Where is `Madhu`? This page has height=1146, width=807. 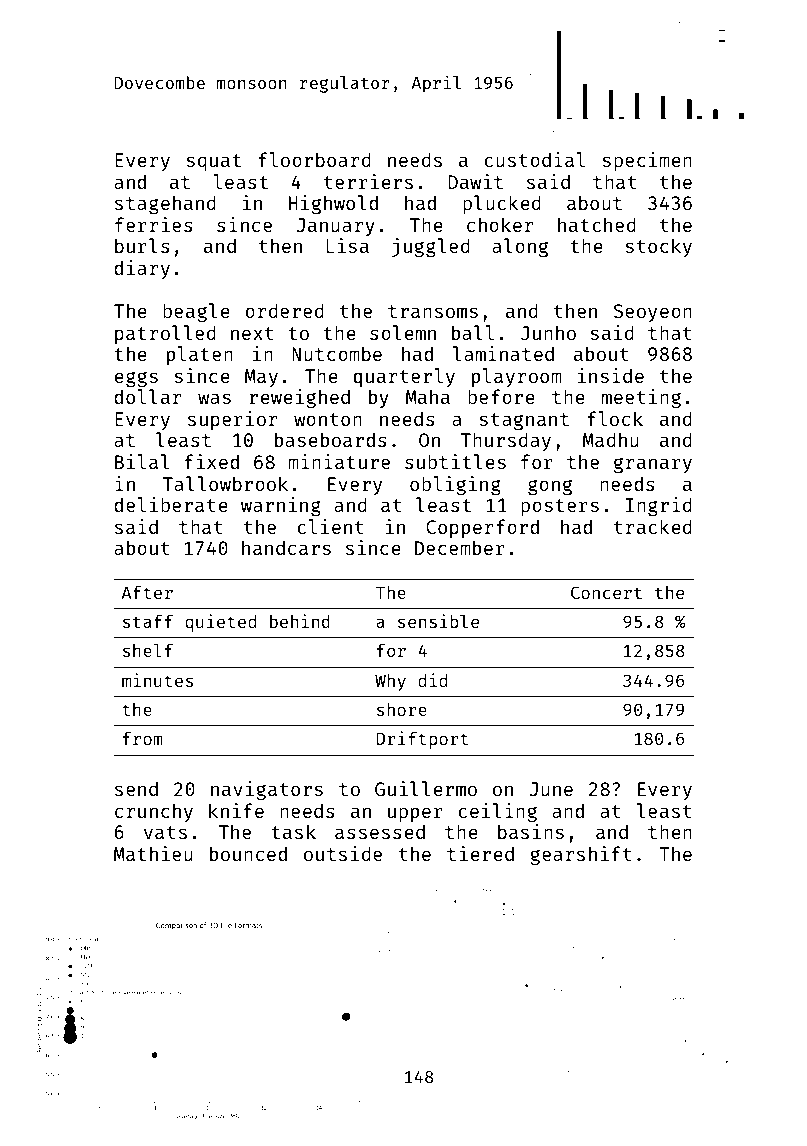 Madhu is located at coordinates (611, 439).
